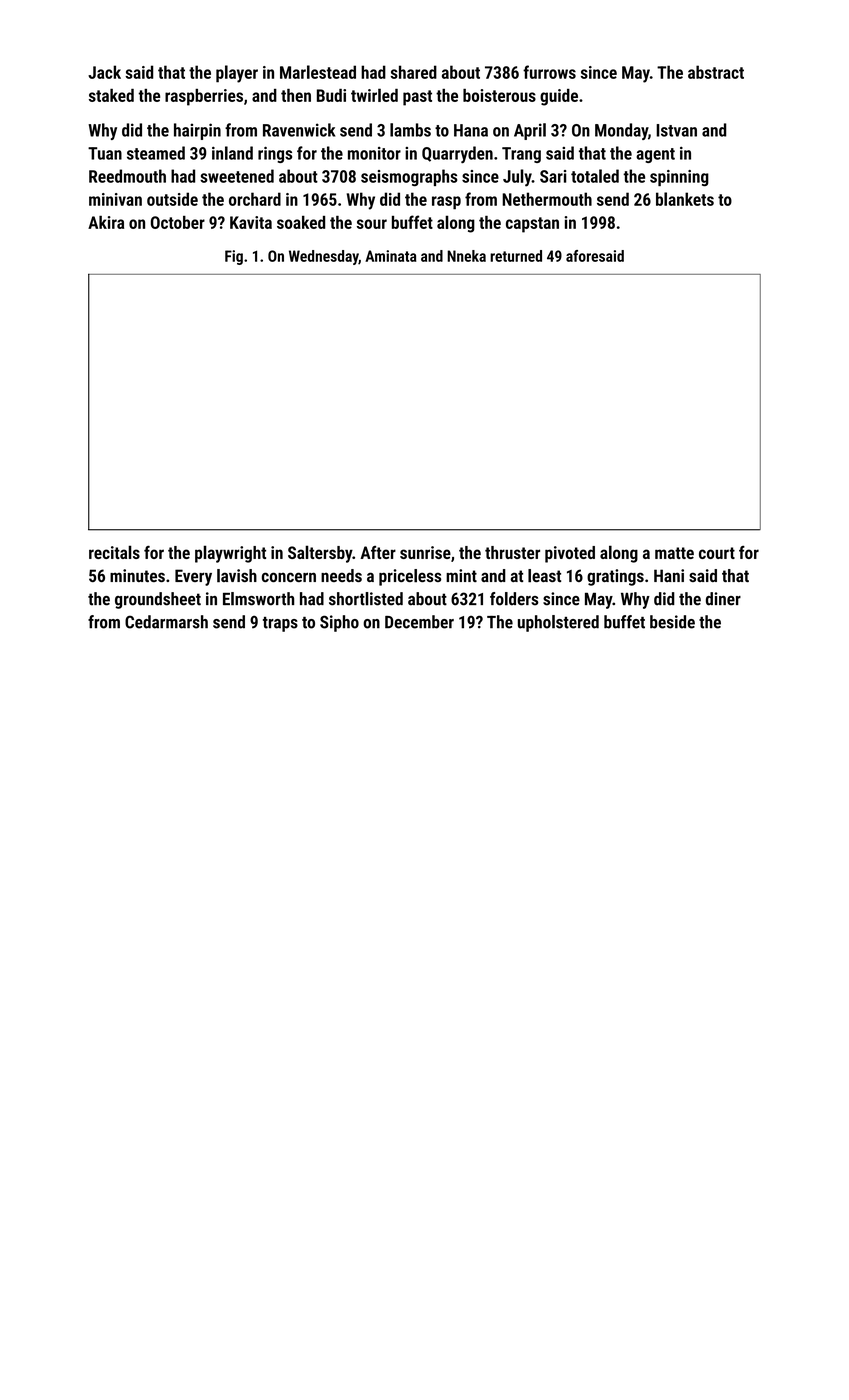  I want to click on Wednesday, so click(324, 257).
